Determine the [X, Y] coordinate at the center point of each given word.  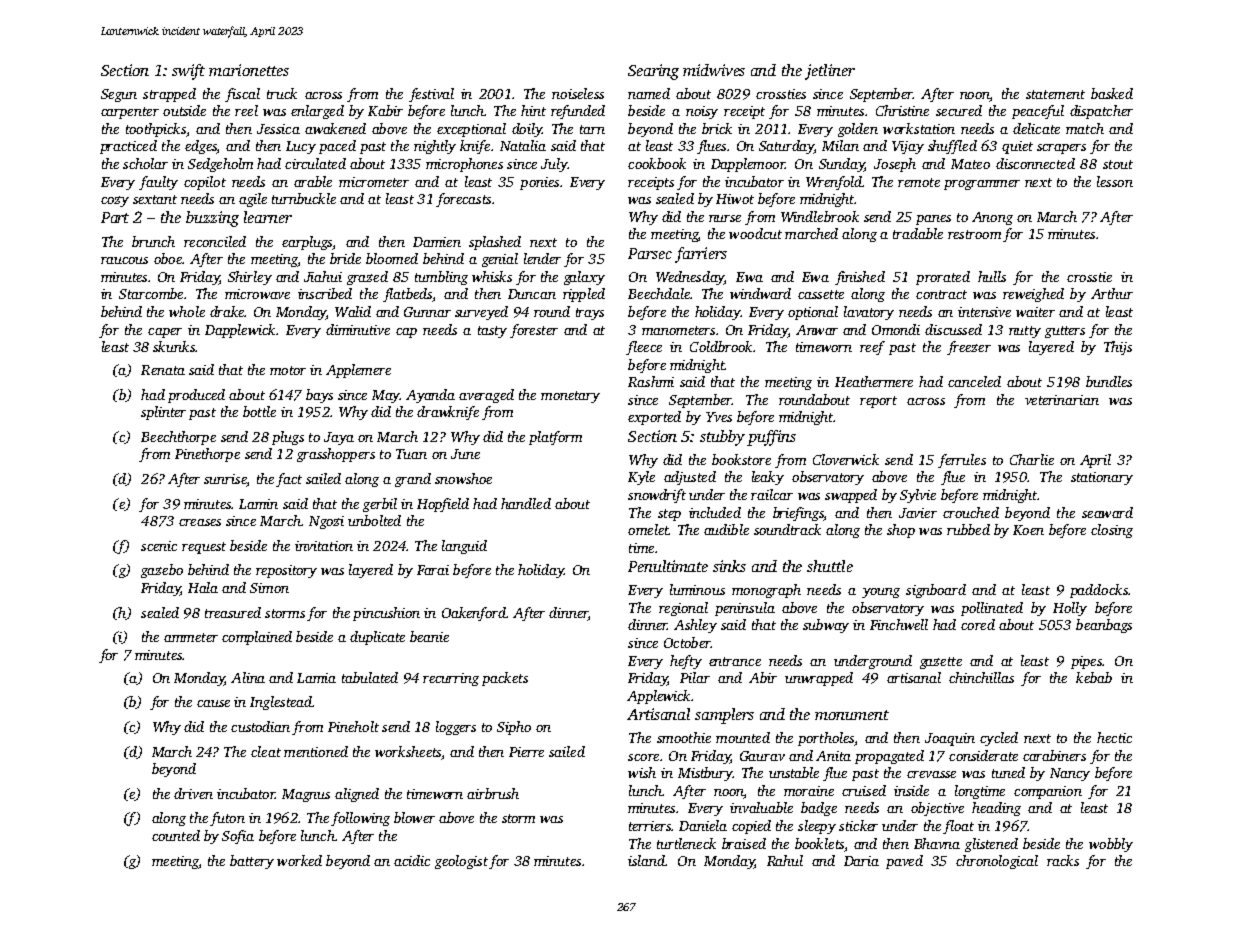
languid [464, 547]
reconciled [215, 241]
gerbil [380, 505]
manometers [678, 330]
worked [299, 860]
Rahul [785, 860]
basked [1112, 93]
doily [527, 130]
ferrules [962, 461]
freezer [969, 348]
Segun [119, 95]
